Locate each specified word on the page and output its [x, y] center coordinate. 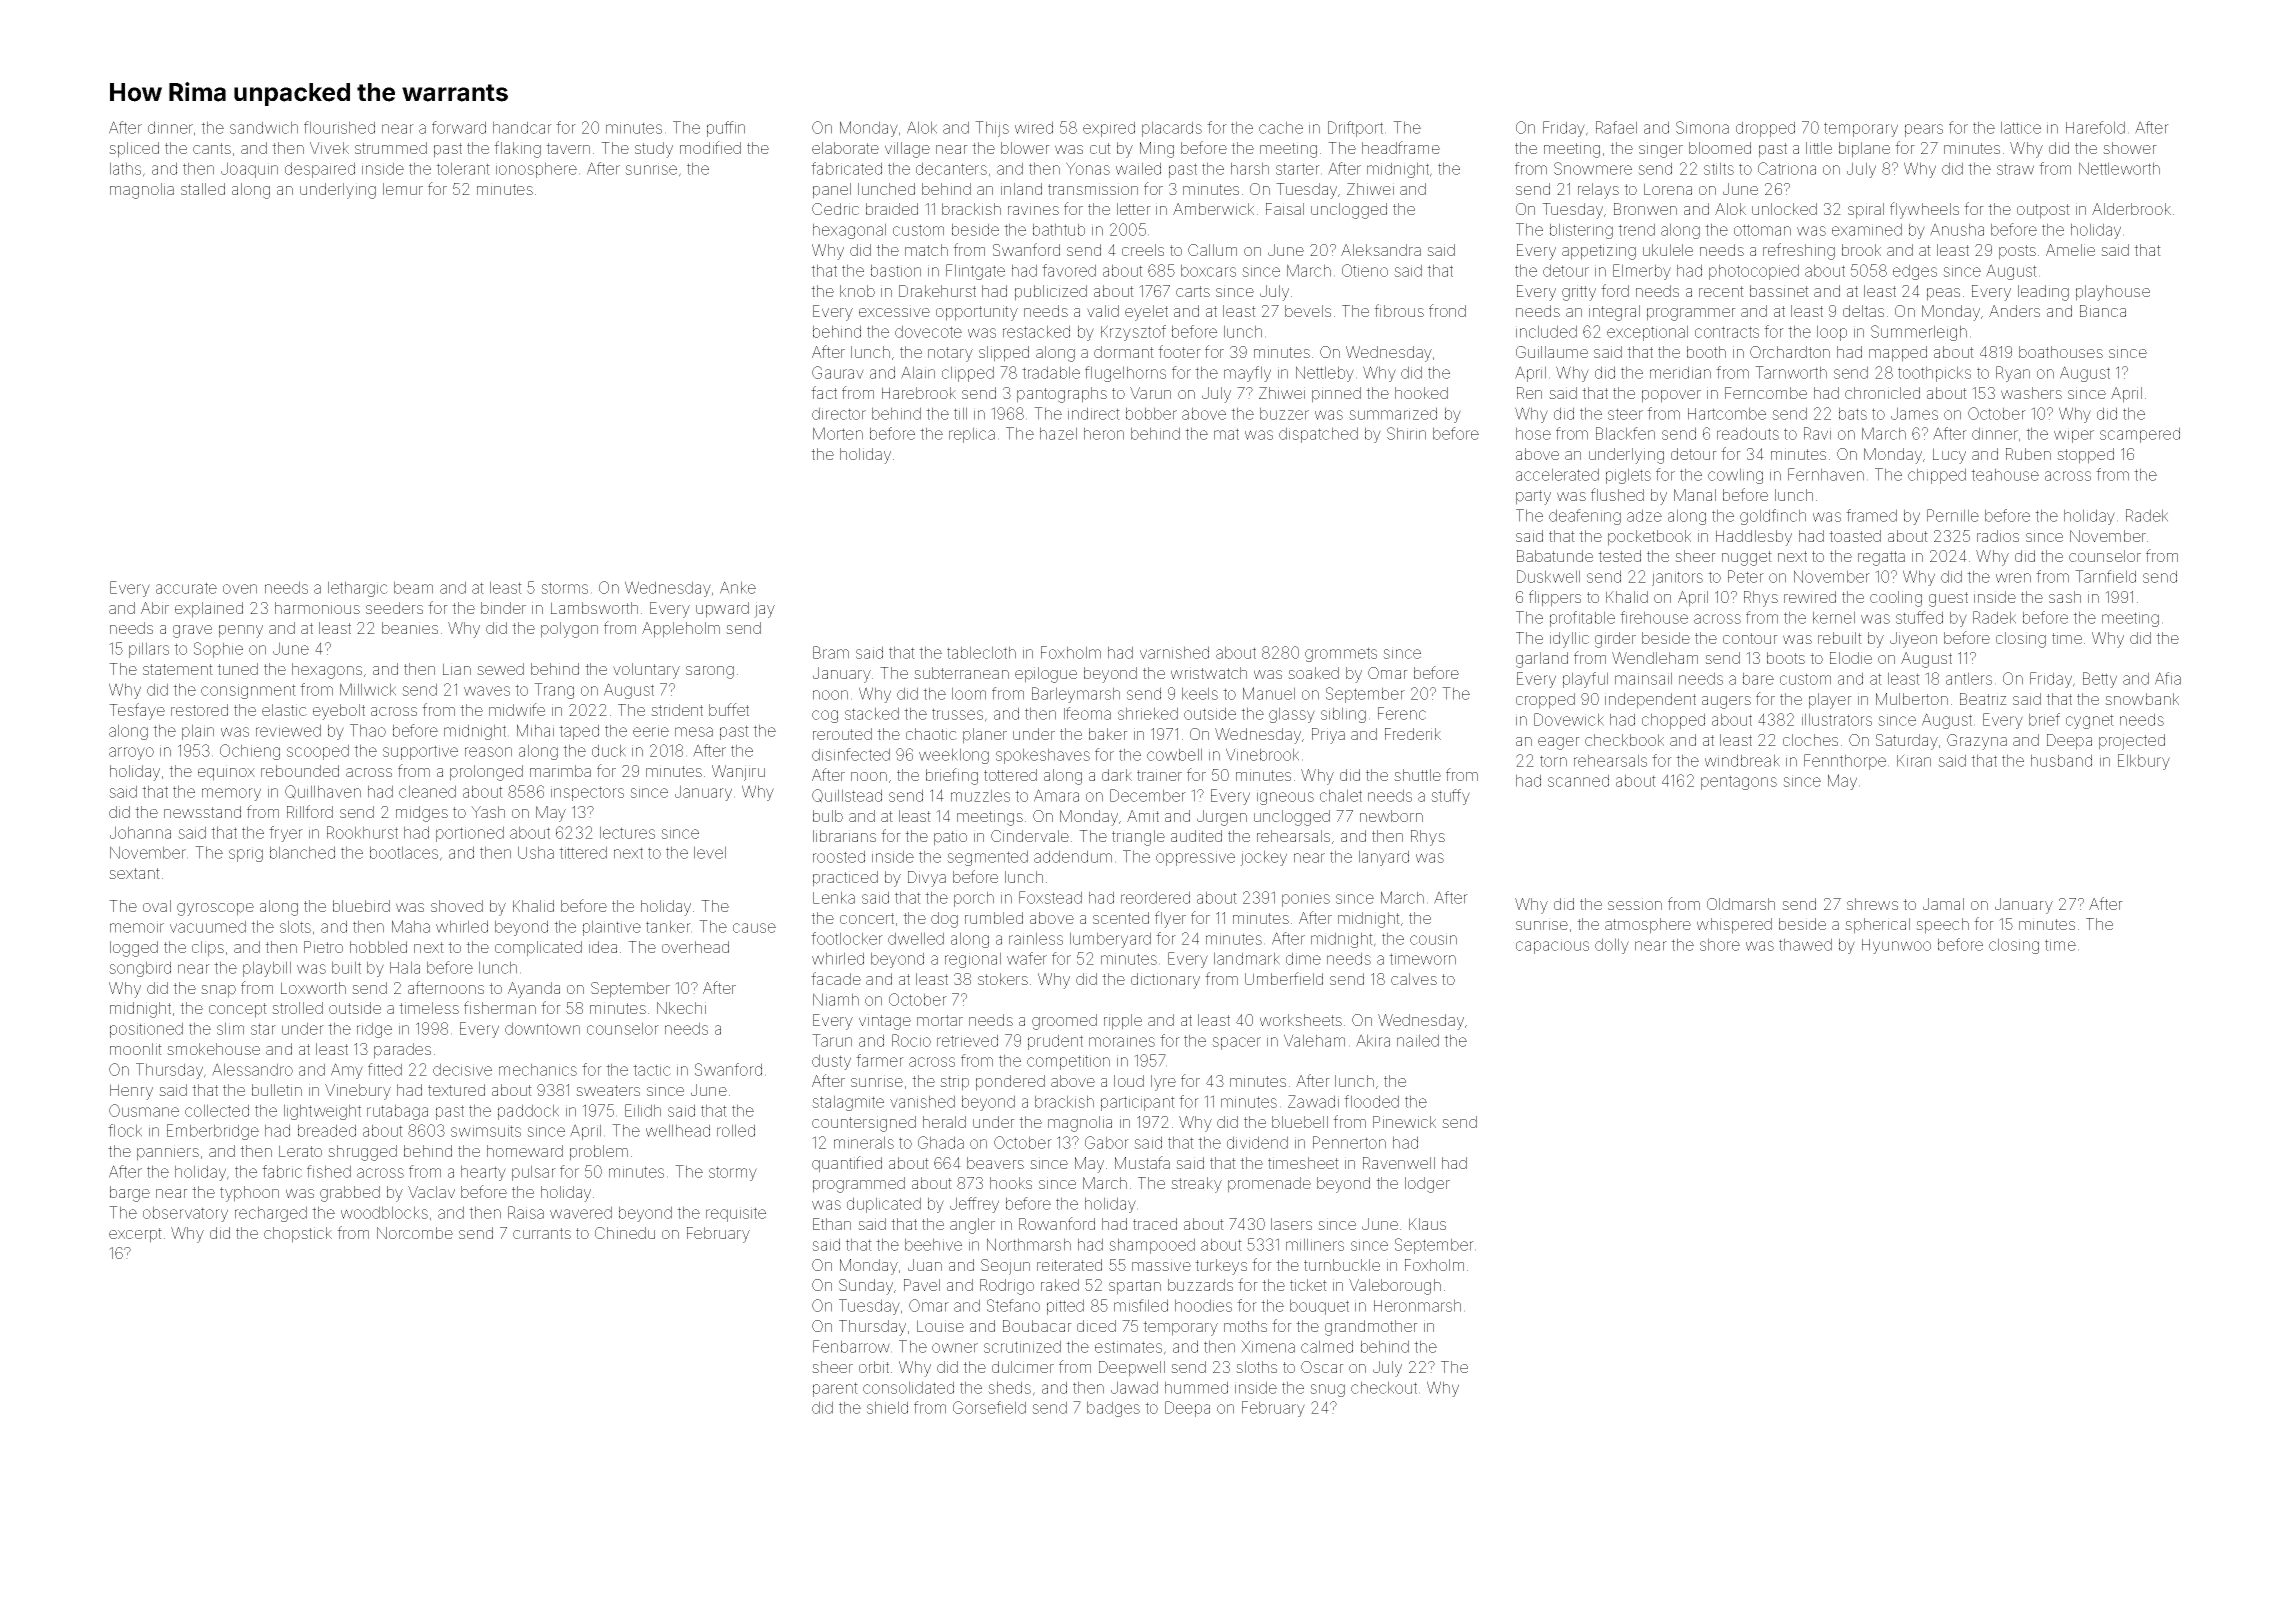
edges [1915, 272]
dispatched [1318, 435]
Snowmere [1593, 168]
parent [835, 1389]
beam [413, 587]
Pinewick [1404, 1122]
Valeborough [1395, 1287]
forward [459, 127]
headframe [1401, 147]
